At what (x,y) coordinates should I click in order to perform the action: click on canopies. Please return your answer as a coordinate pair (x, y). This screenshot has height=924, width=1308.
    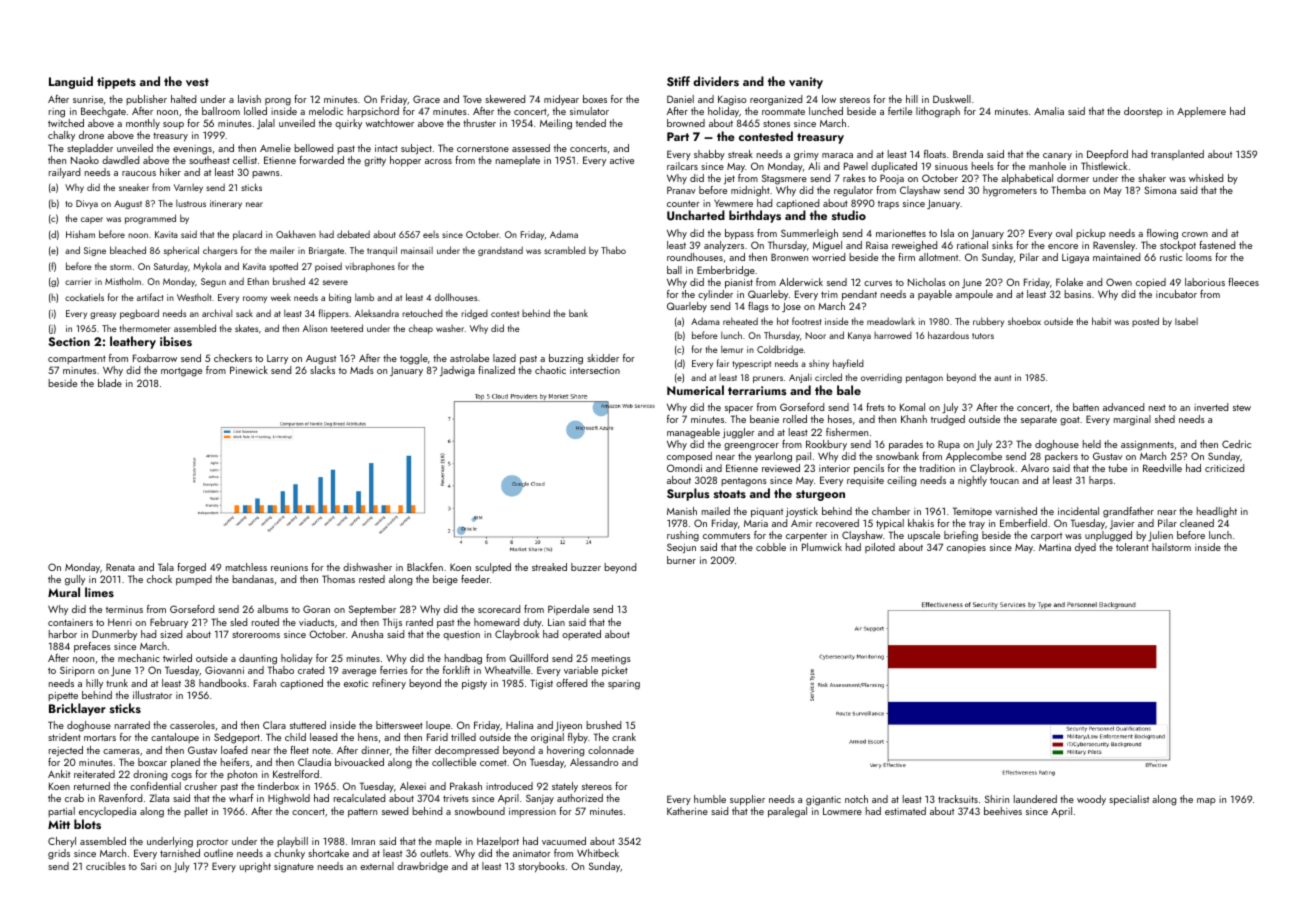
    Looking at the image, I should click on (966, 548).
